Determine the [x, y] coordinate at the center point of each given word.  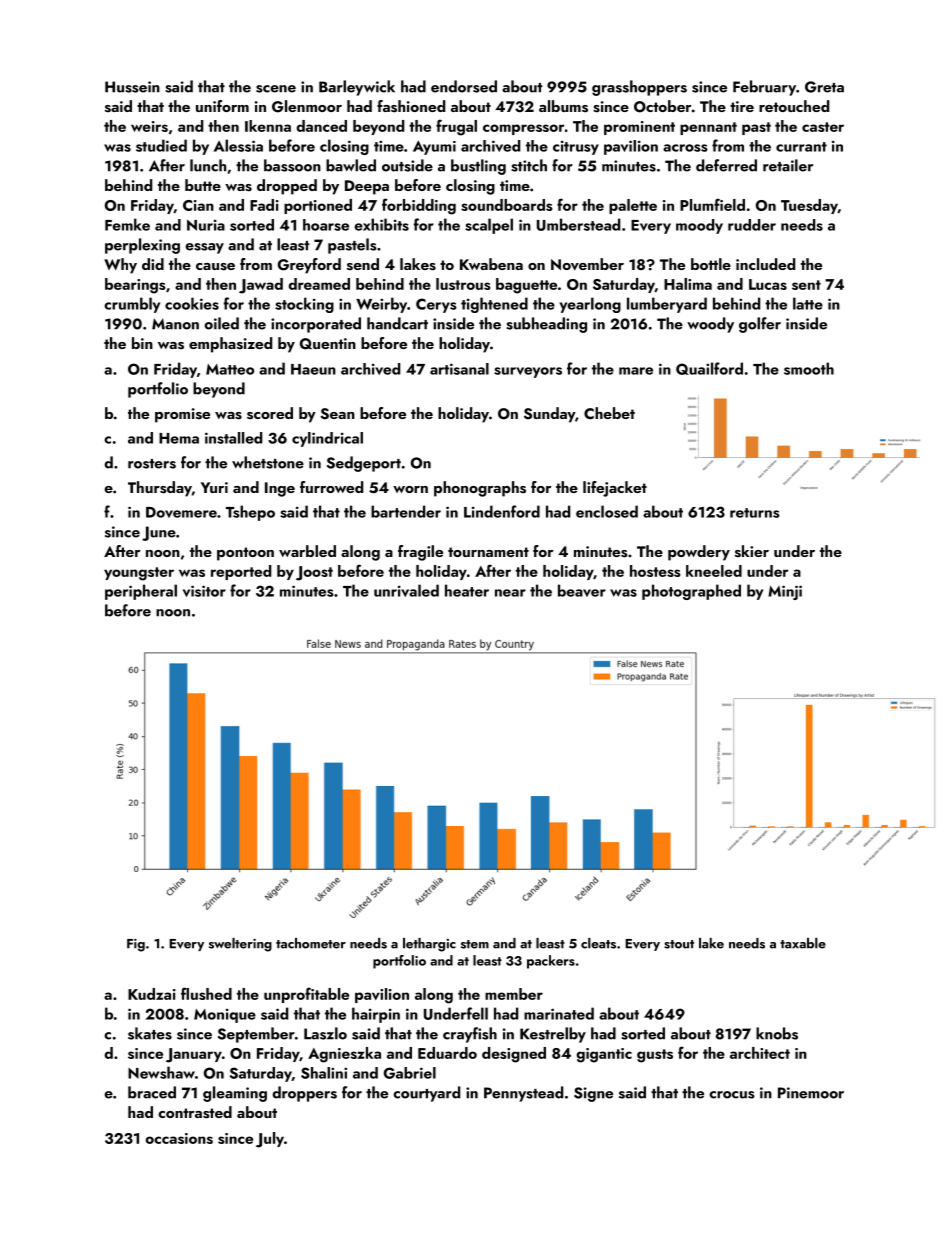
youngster [139, 574]
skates [150, 1033]
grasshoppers [639, 88]
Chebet [609, 413]
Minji [785, 592]
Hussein [132, 87]
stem [475, 944]
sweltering [240, 945]
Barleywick [357, 88]
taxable [803, 943]
